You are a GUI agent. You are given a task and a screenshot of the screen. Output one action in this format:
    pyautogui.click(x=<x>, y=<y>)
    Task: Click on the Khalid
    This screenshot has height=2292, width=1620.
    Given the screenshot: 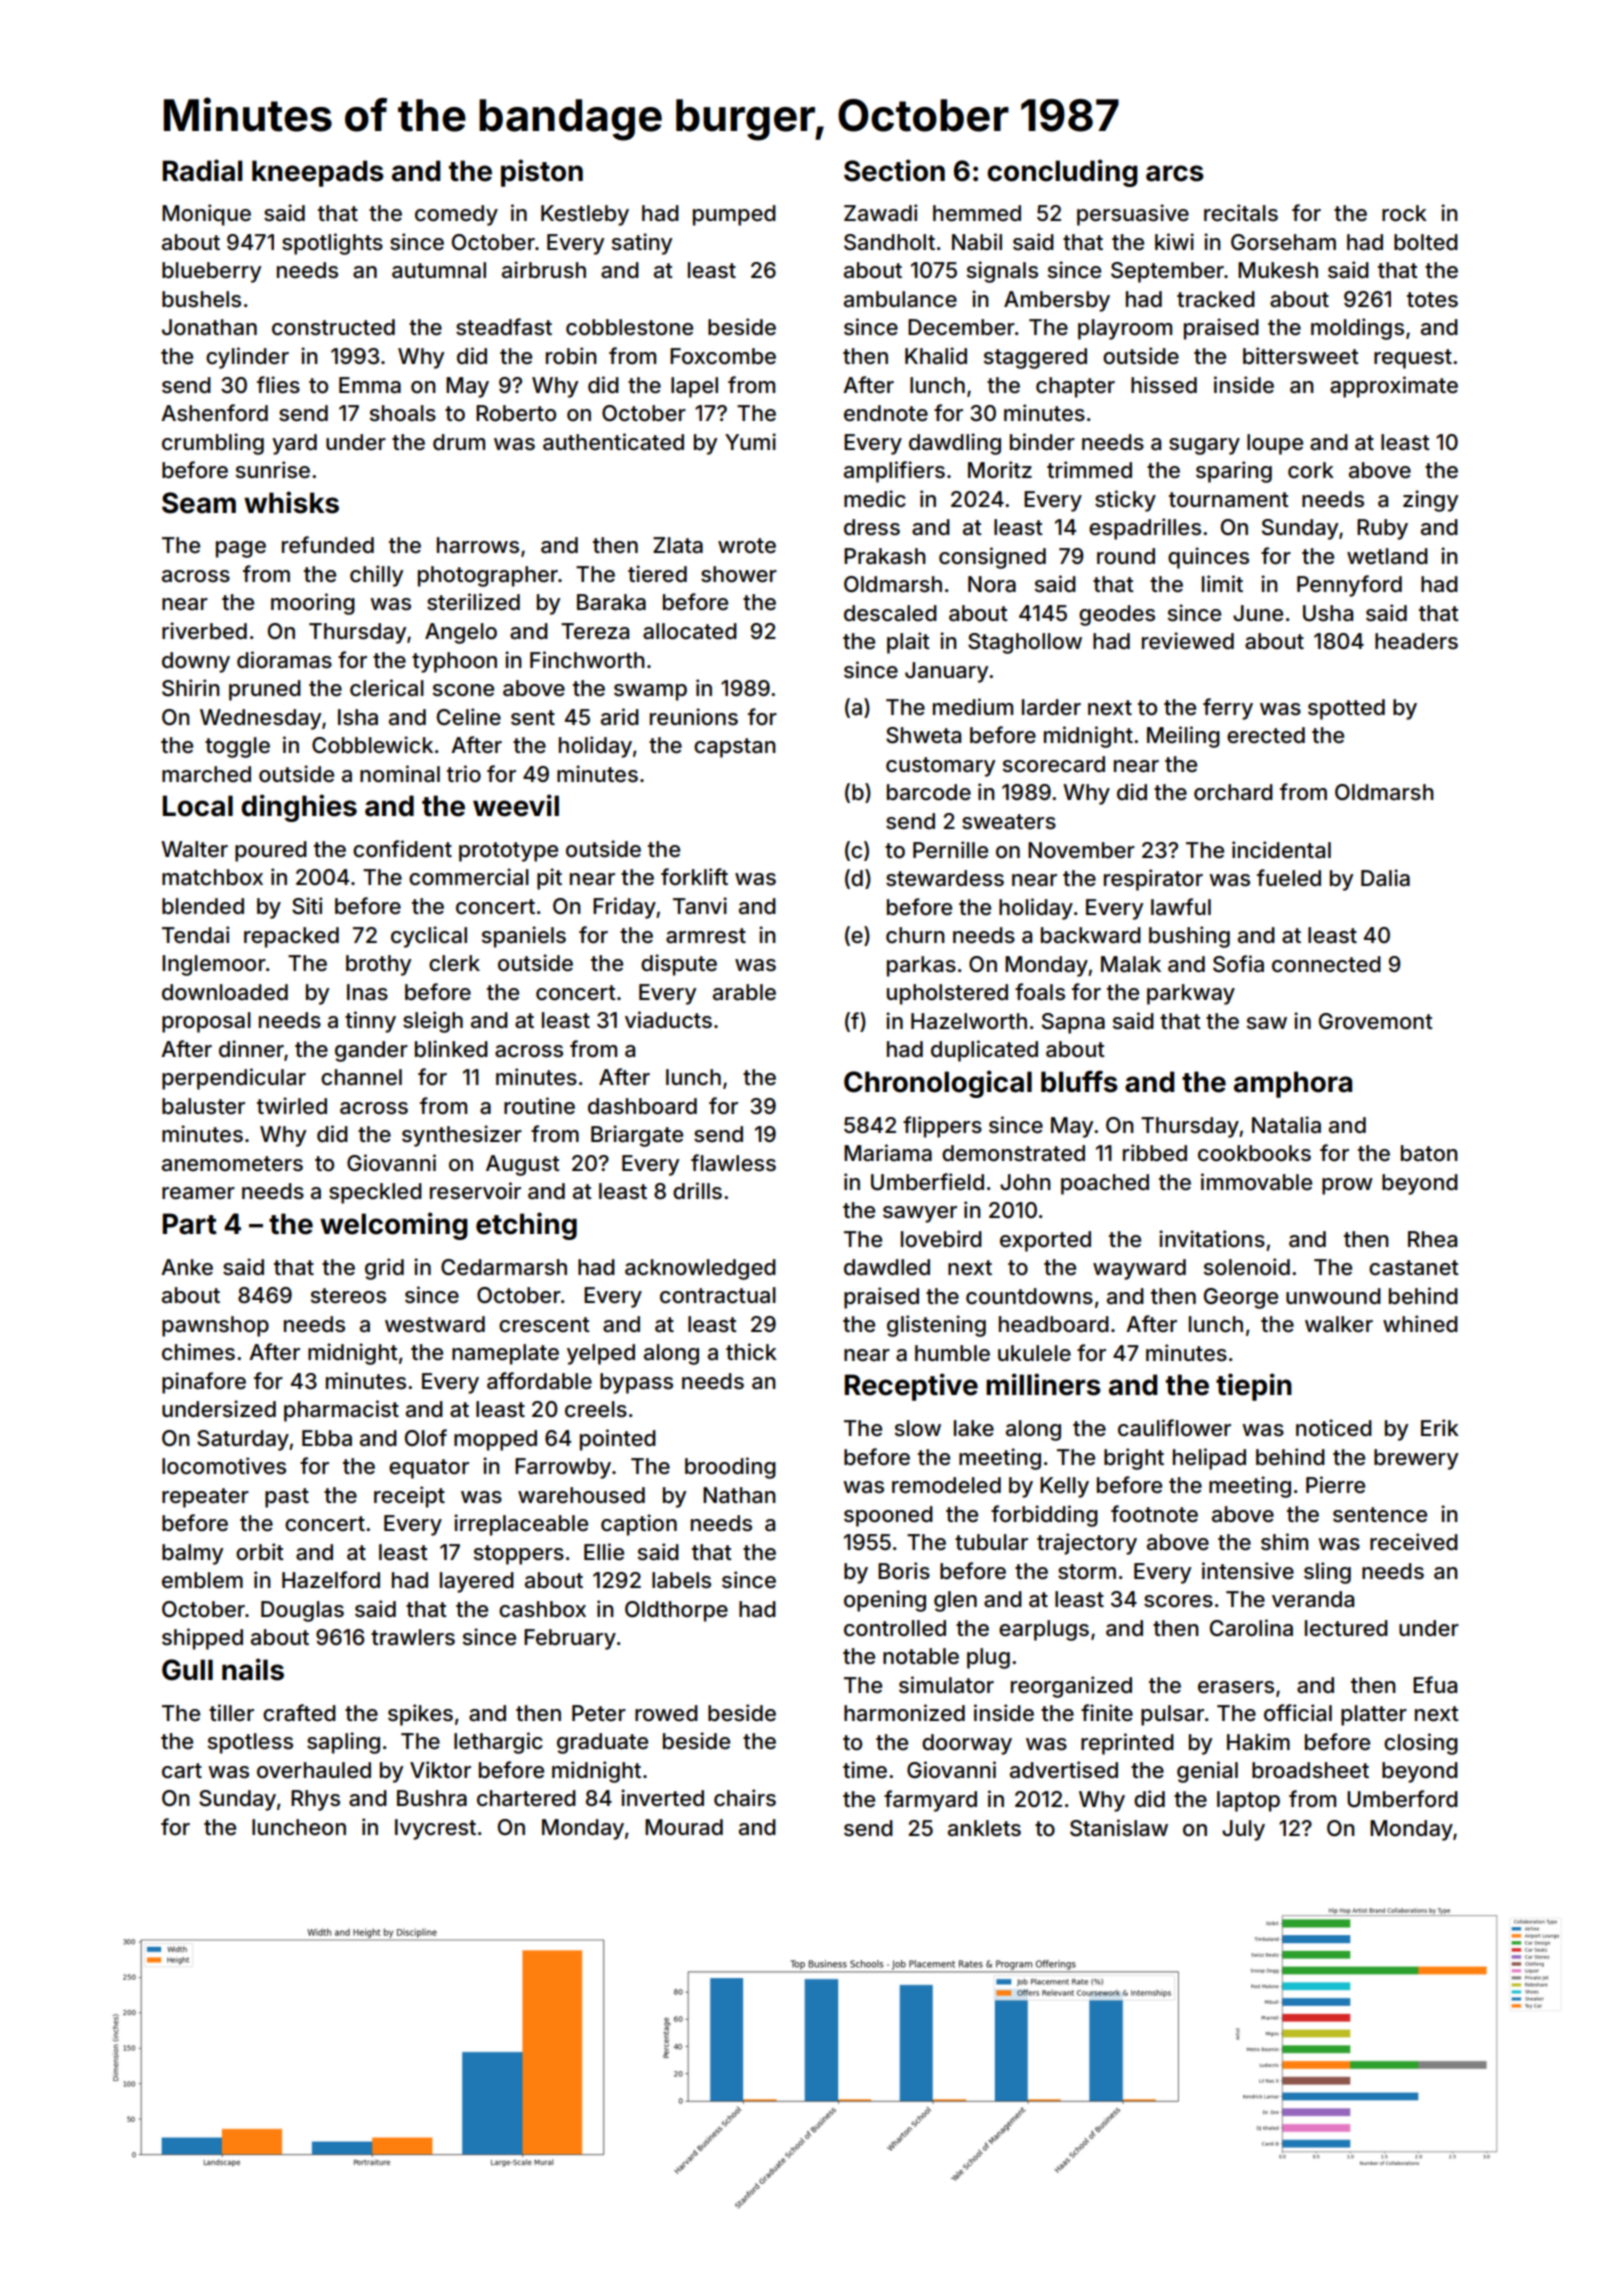 What is the action you would take?
    pyautogui.click(x=936, y=356)
